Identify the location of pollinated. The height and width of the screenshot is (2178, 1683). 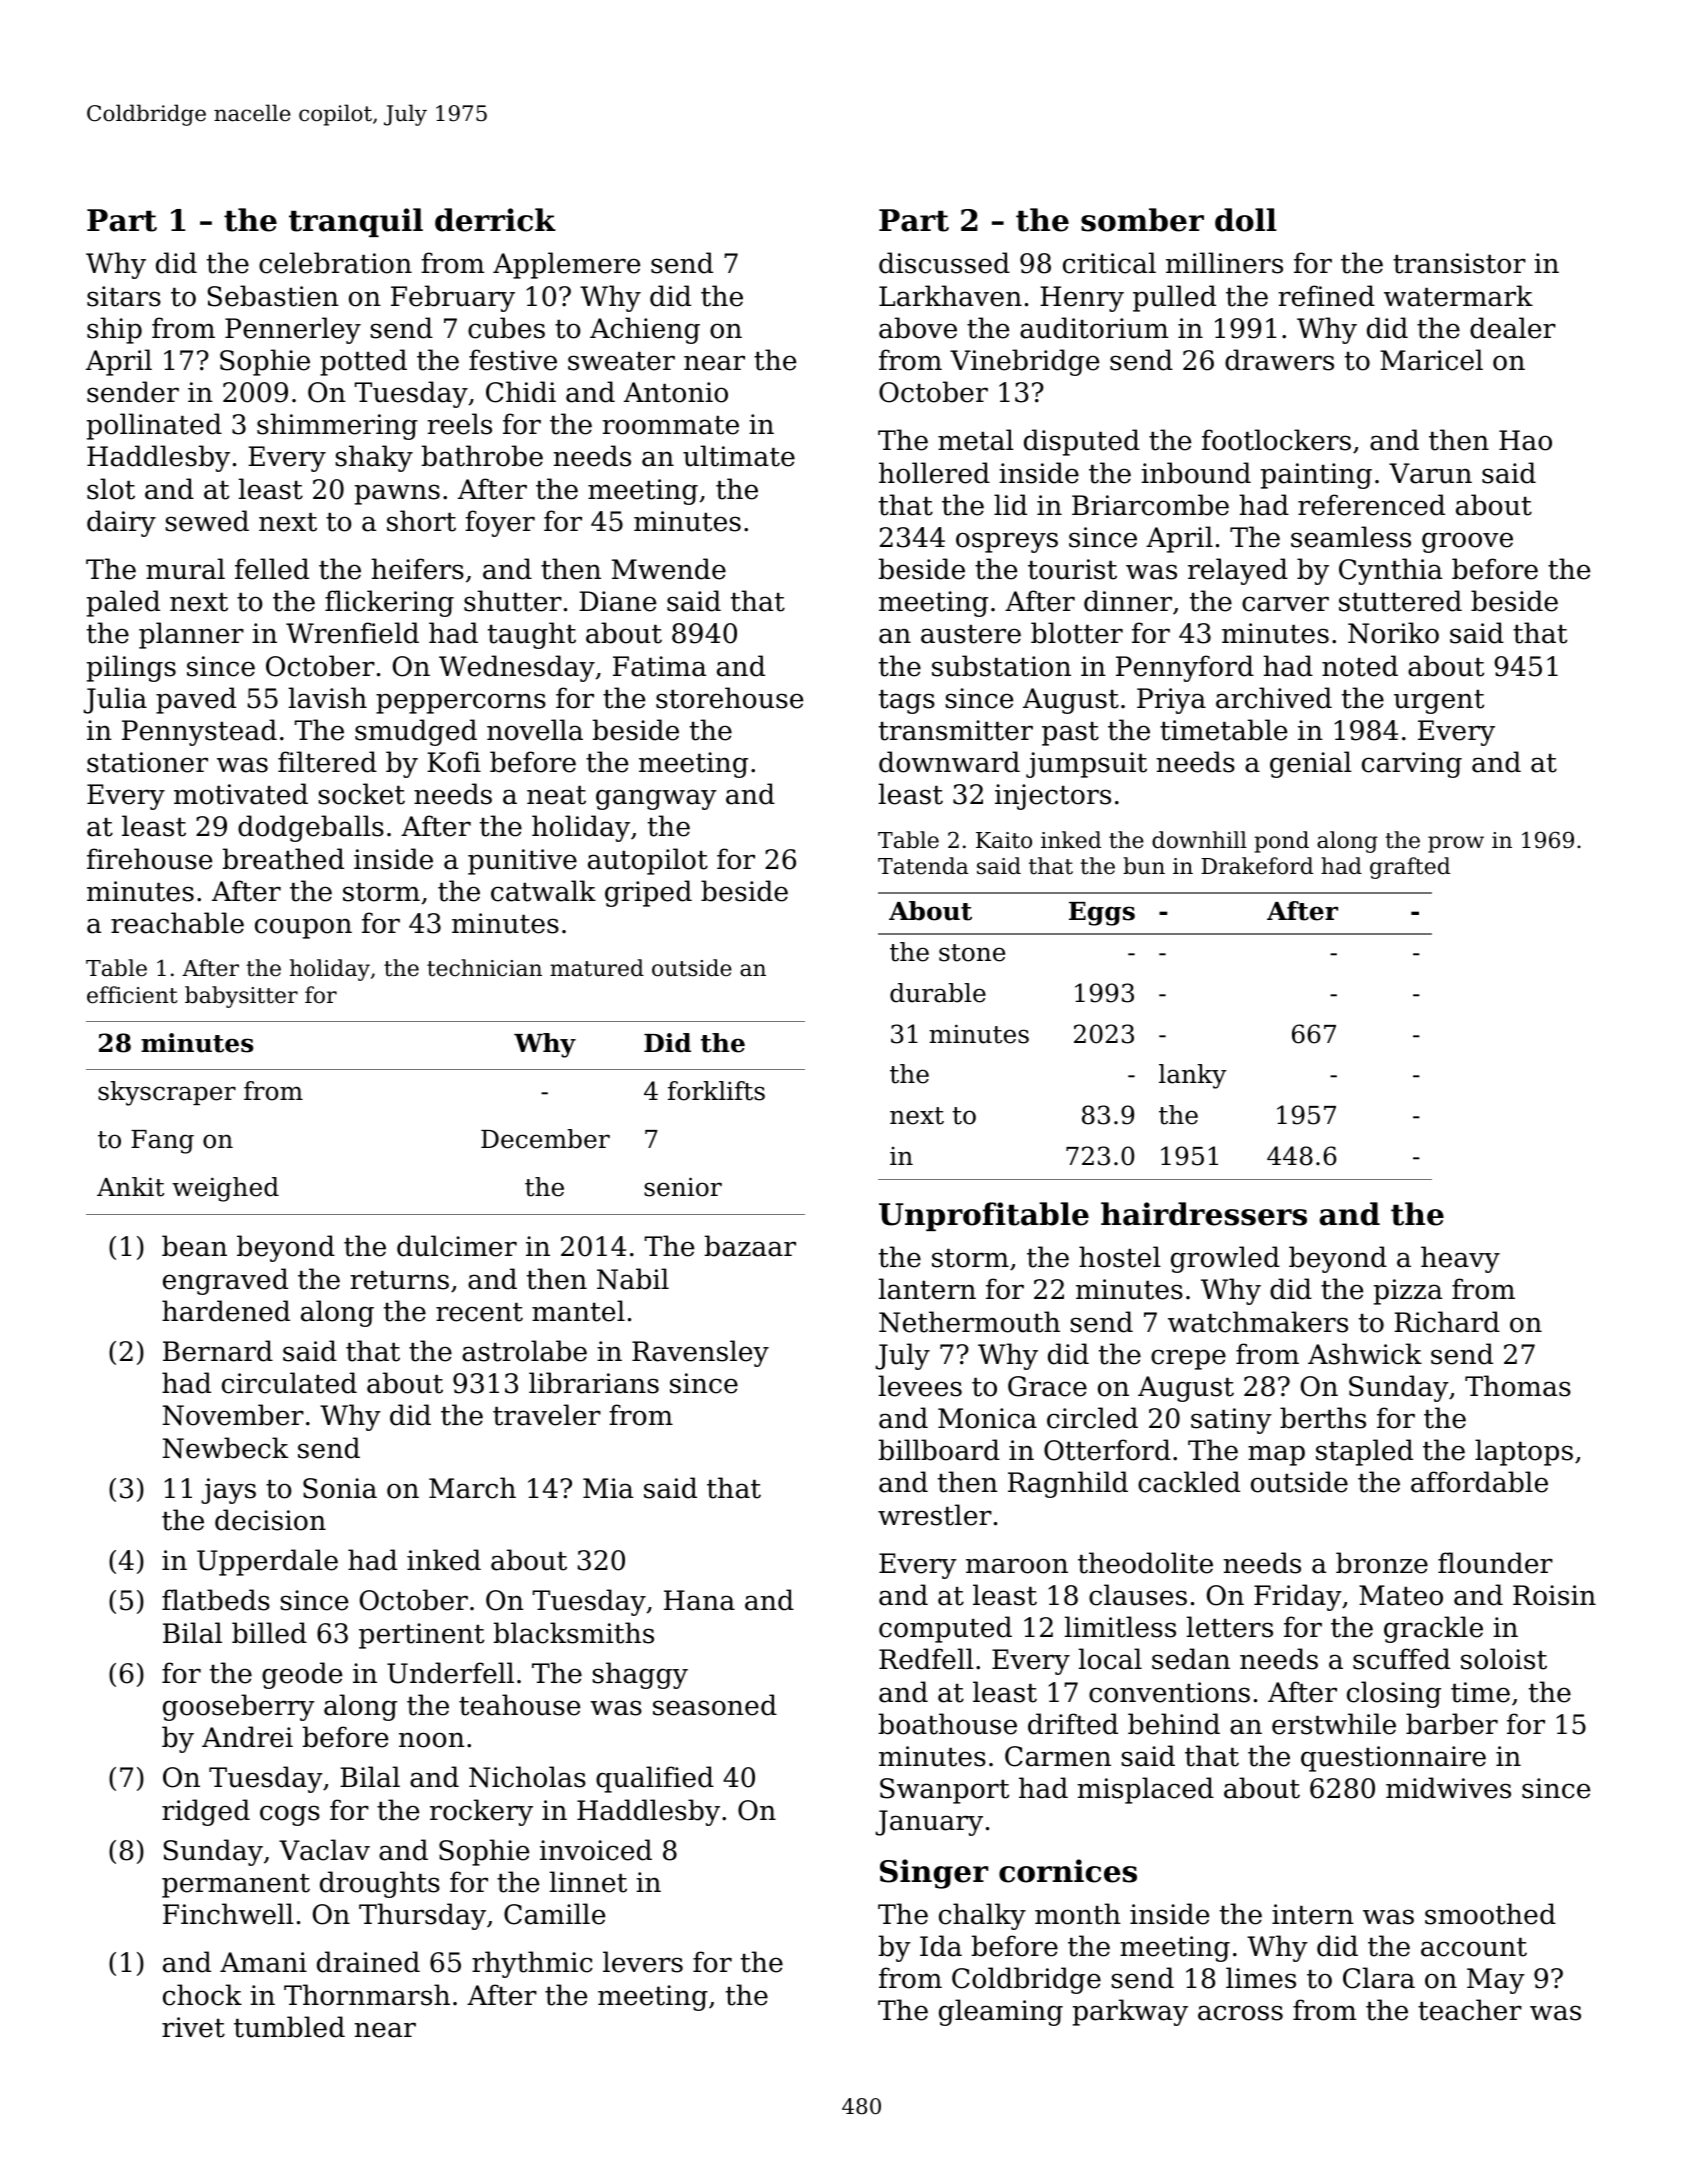
(154, 426).
